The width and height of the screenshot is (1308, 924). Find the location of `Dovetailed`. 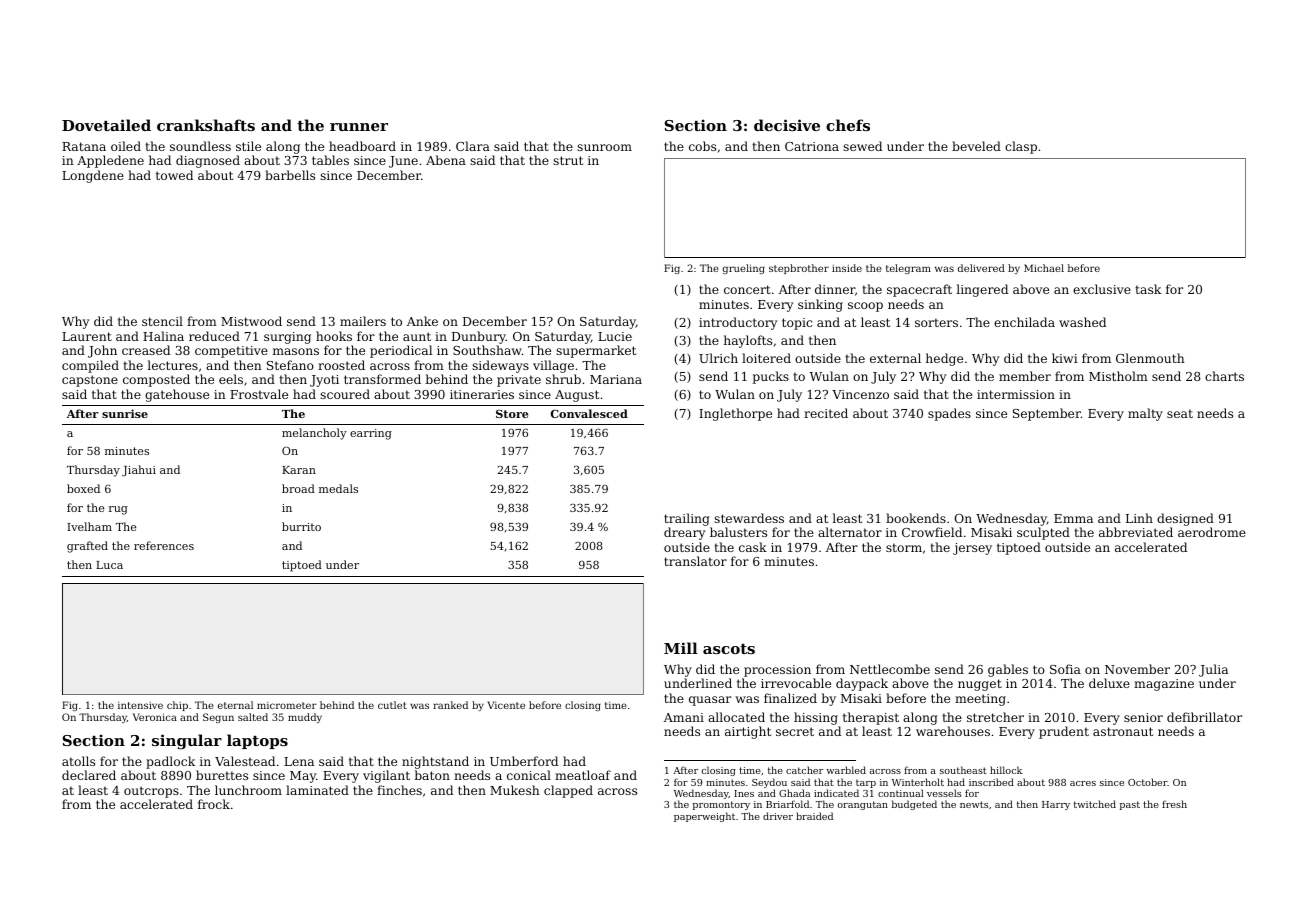

Dovetailed is located at coordinates (106, 125).
